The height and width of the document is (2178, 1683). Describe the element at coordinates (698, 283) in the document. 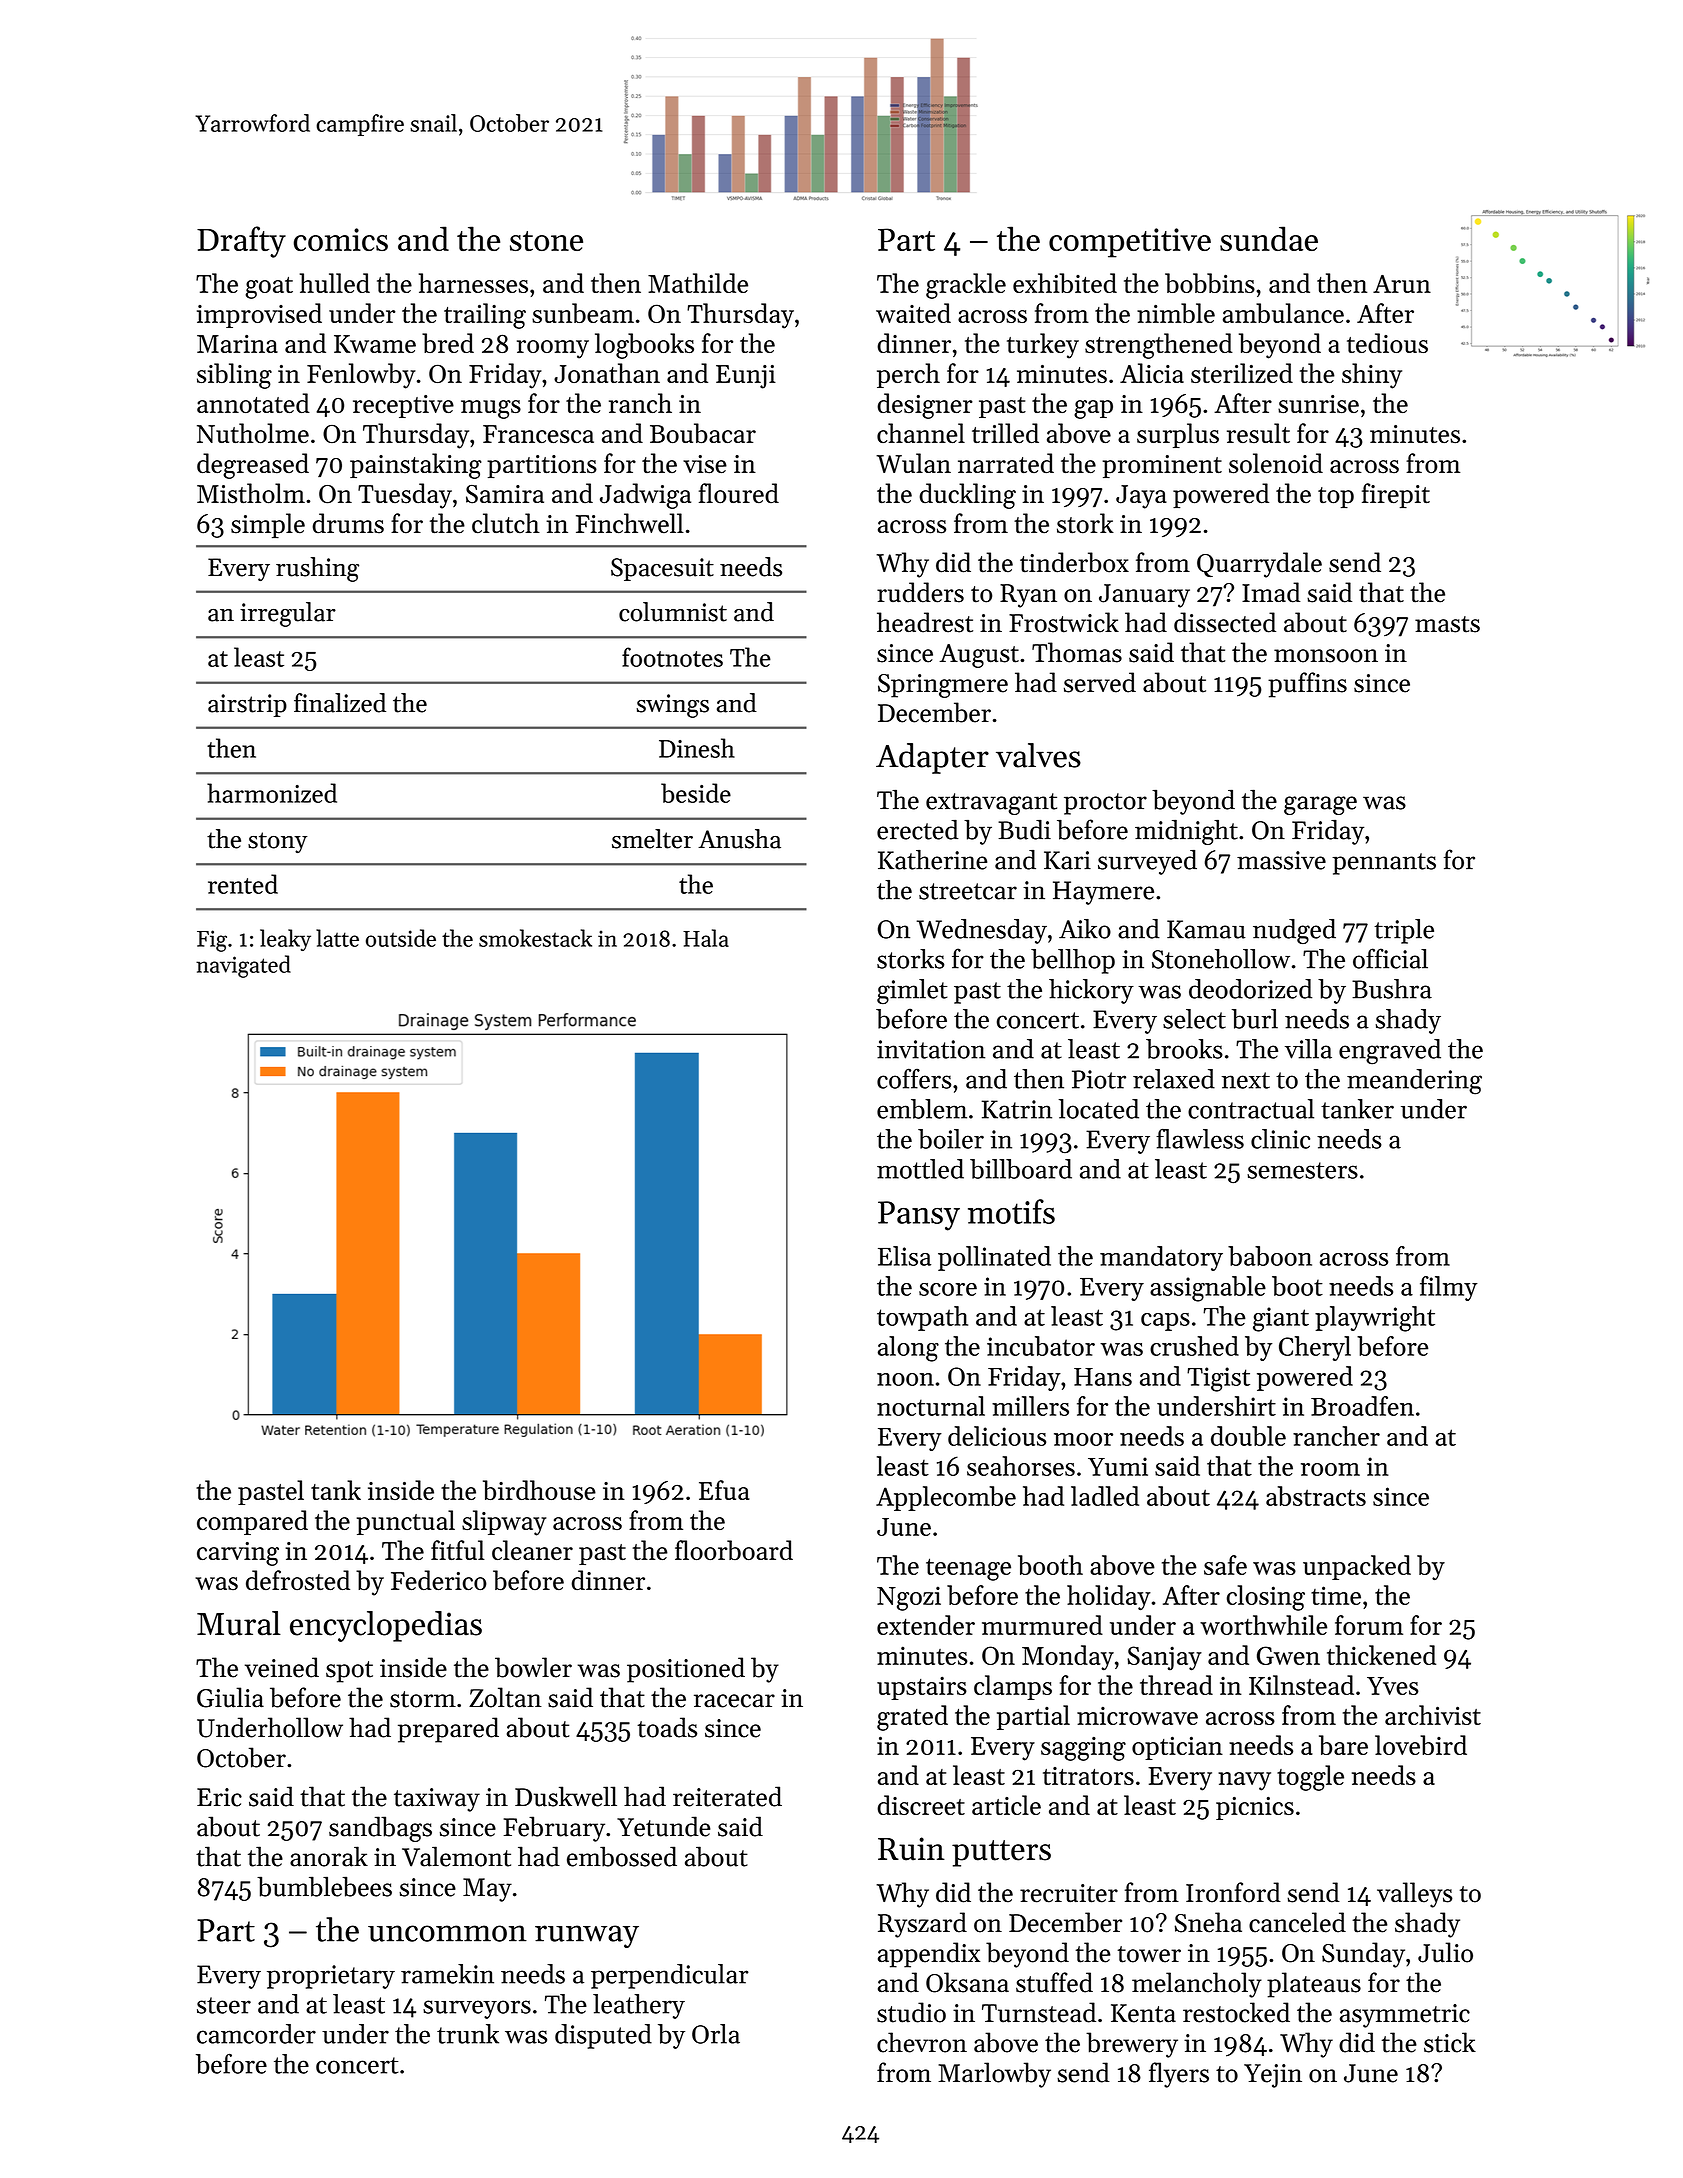

I see `Mathilde` at that location.
